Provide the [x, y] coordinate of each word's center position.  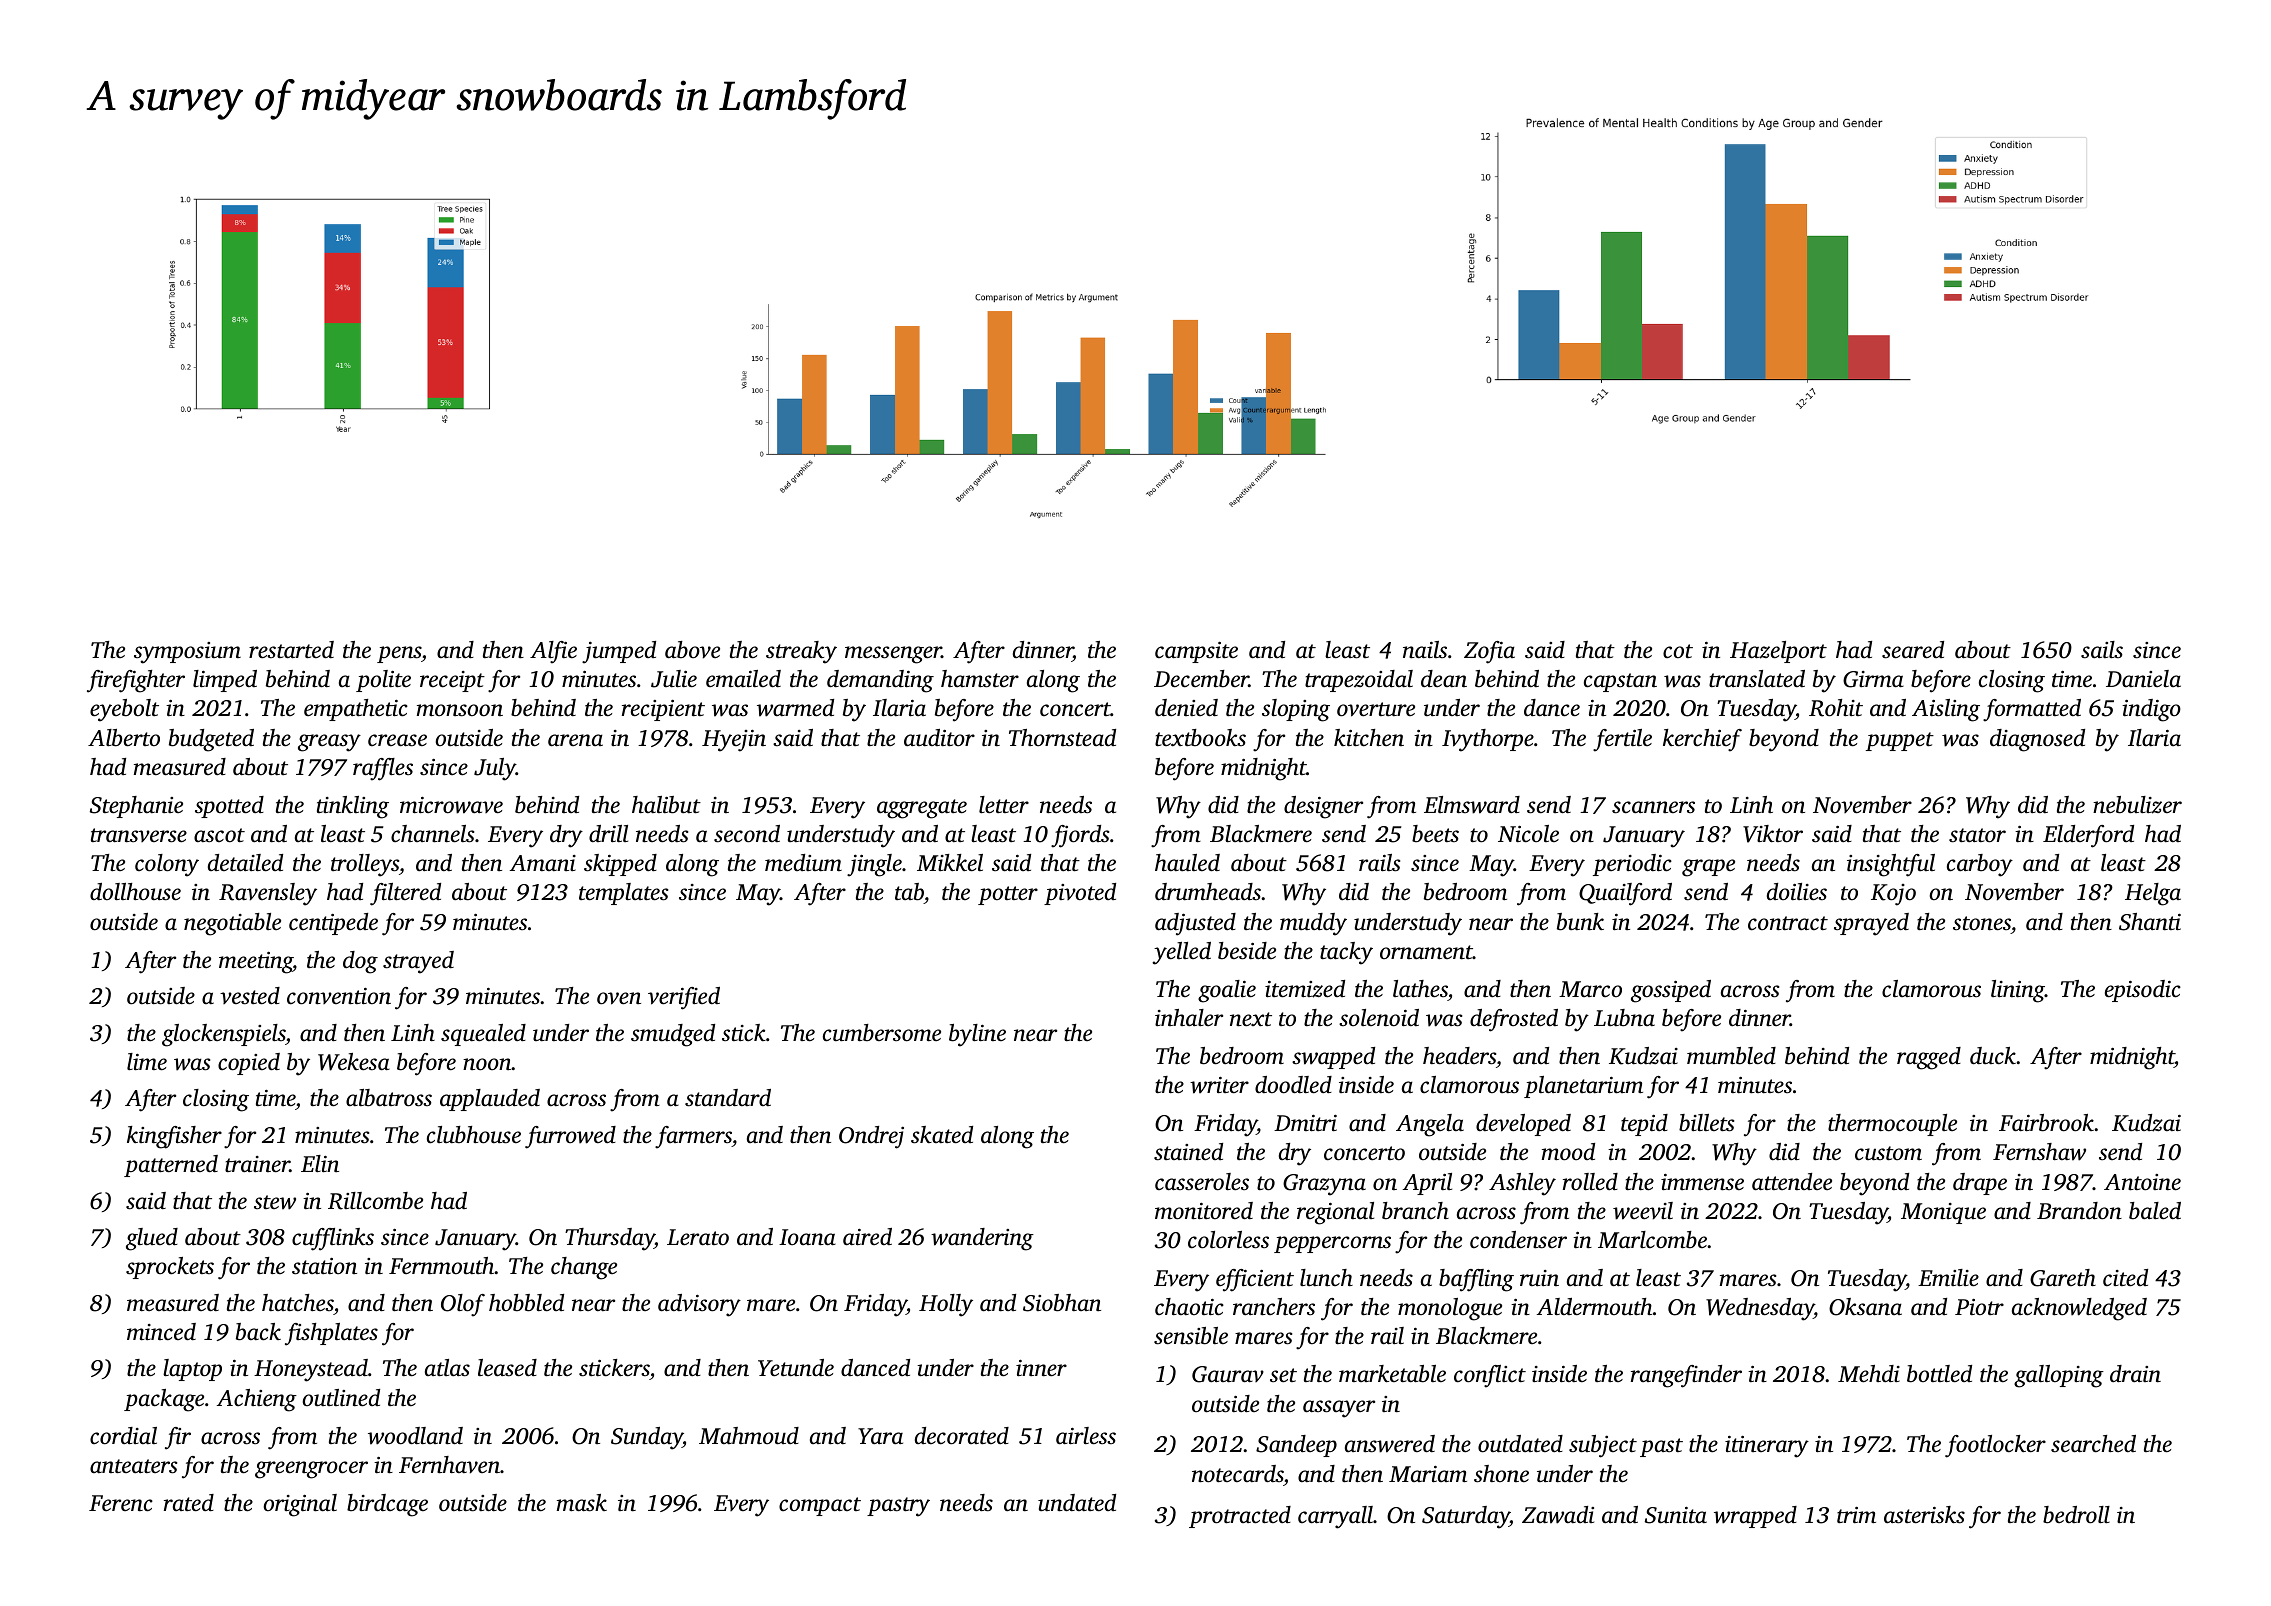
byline [977, 1035]
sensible [1191, 1336]
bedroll [2076, 1515]
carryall [1335, 1517]
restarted [291, 650]
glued [152, 1239]
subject [1603, 1446]
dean [1444, 678]
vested [250, 996]
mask [582, 1503]
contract [1788, 923]
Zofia [1489, 652]
